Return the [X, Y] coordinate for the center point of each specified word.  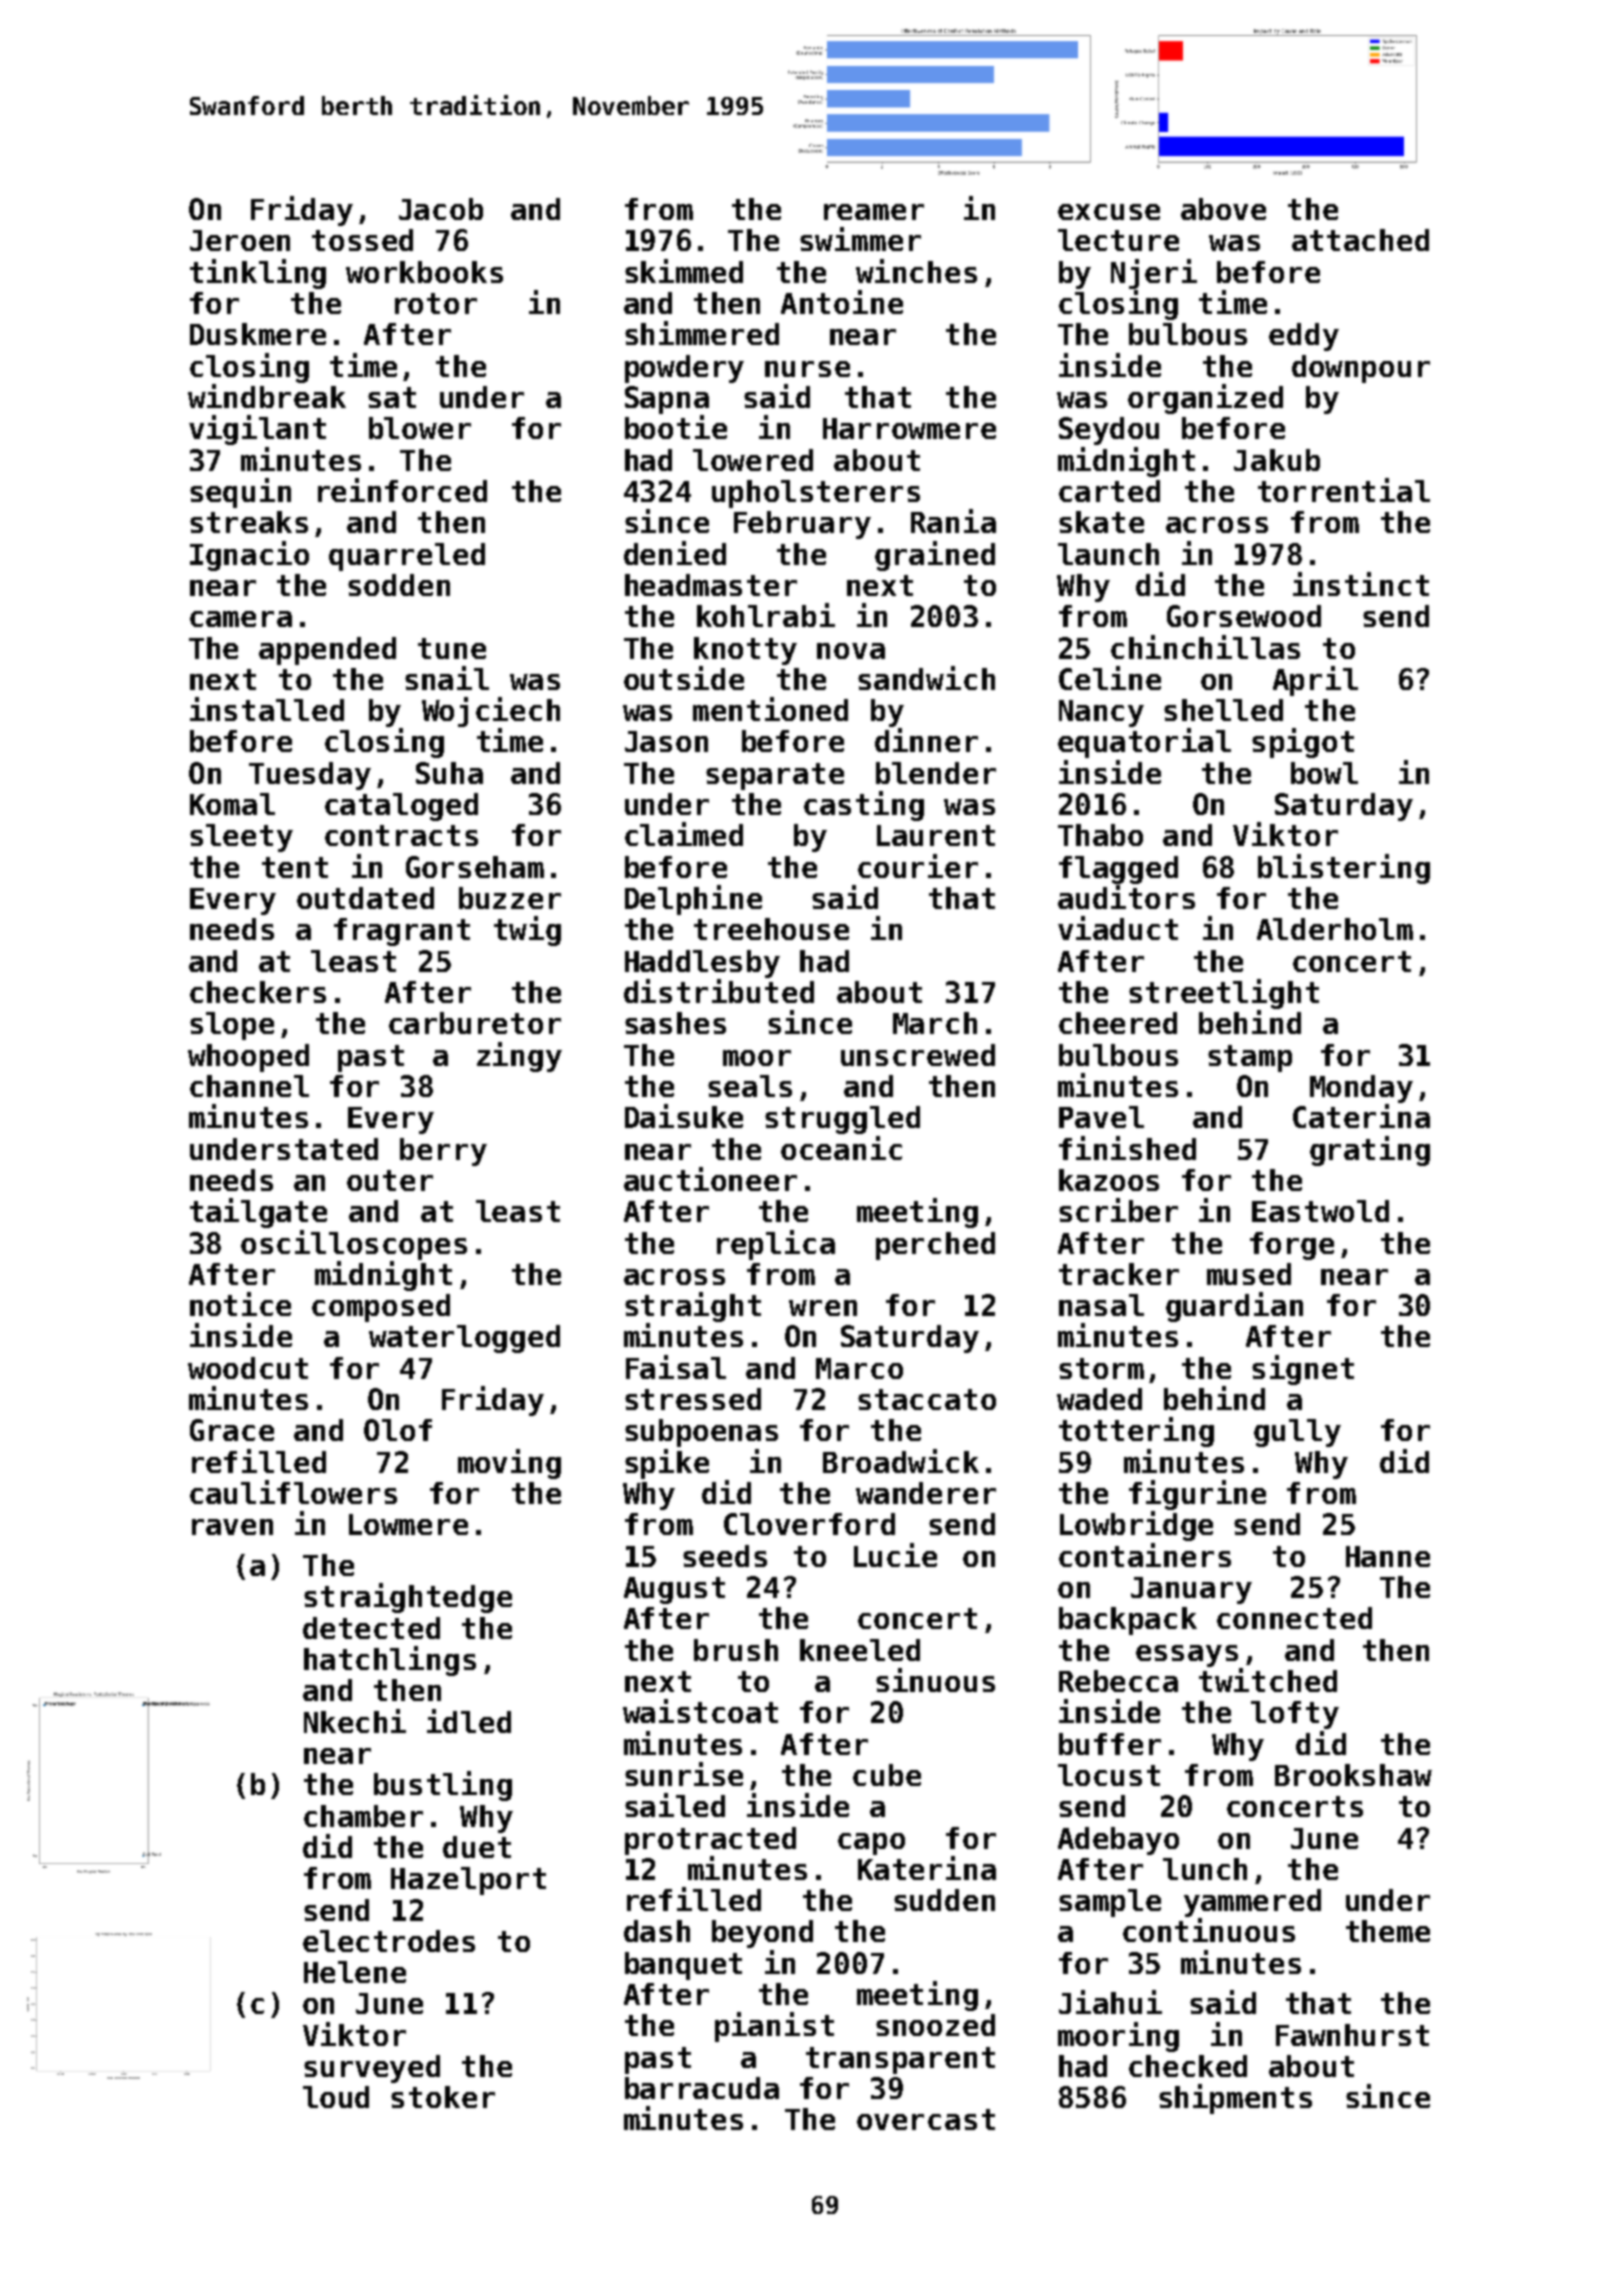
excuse [1109, 212]
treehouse [771, 929]
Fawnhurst [1352, 2035]
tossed [362, 240]
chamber [363, 1816]
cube [887, 1775]
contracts [401, 835]
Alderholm [1335, 929]
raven [232, 1527]
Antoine [842, 302]
